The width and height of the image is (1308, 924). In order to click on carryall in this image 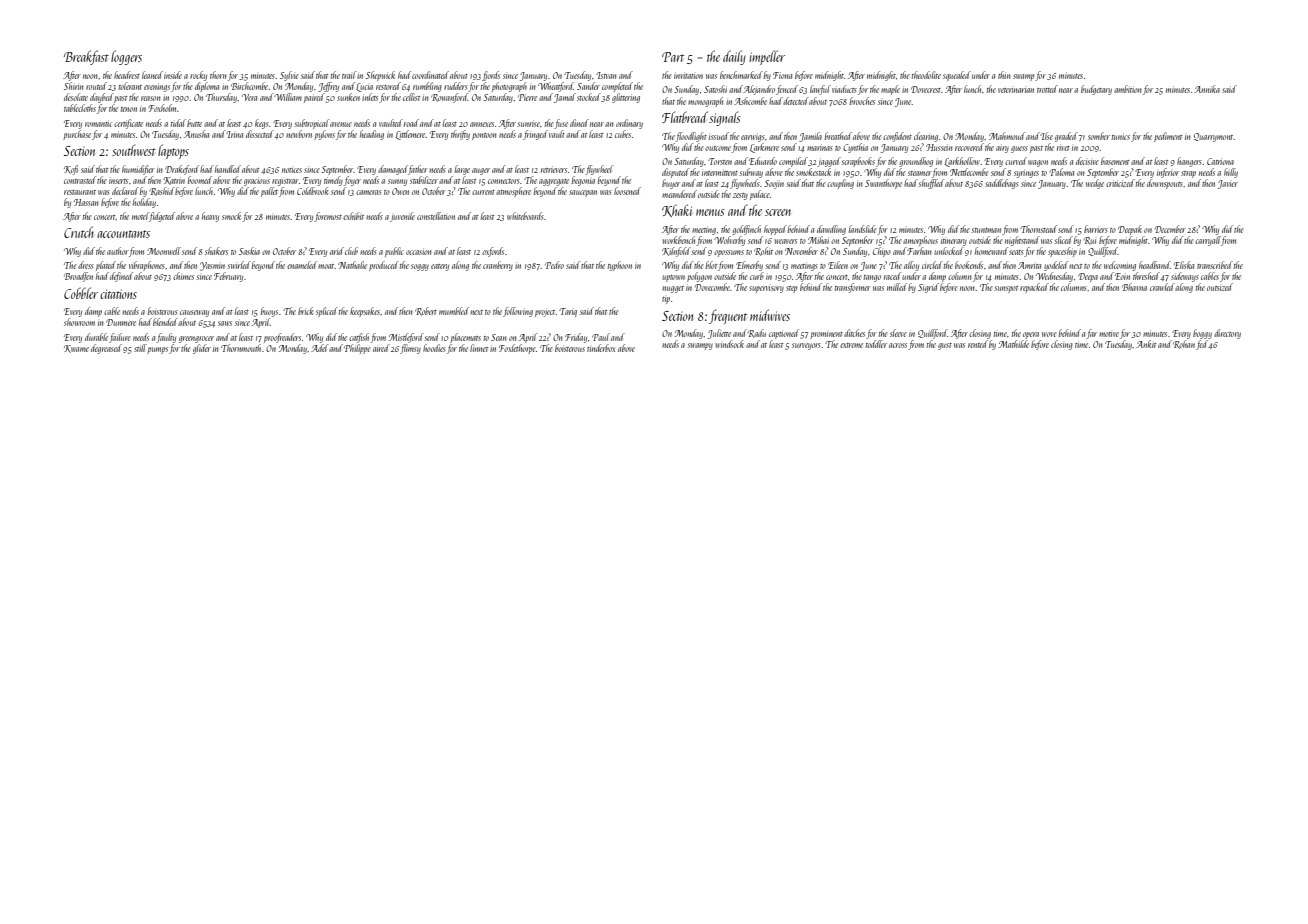, I will do `click(1208, 241)`.
